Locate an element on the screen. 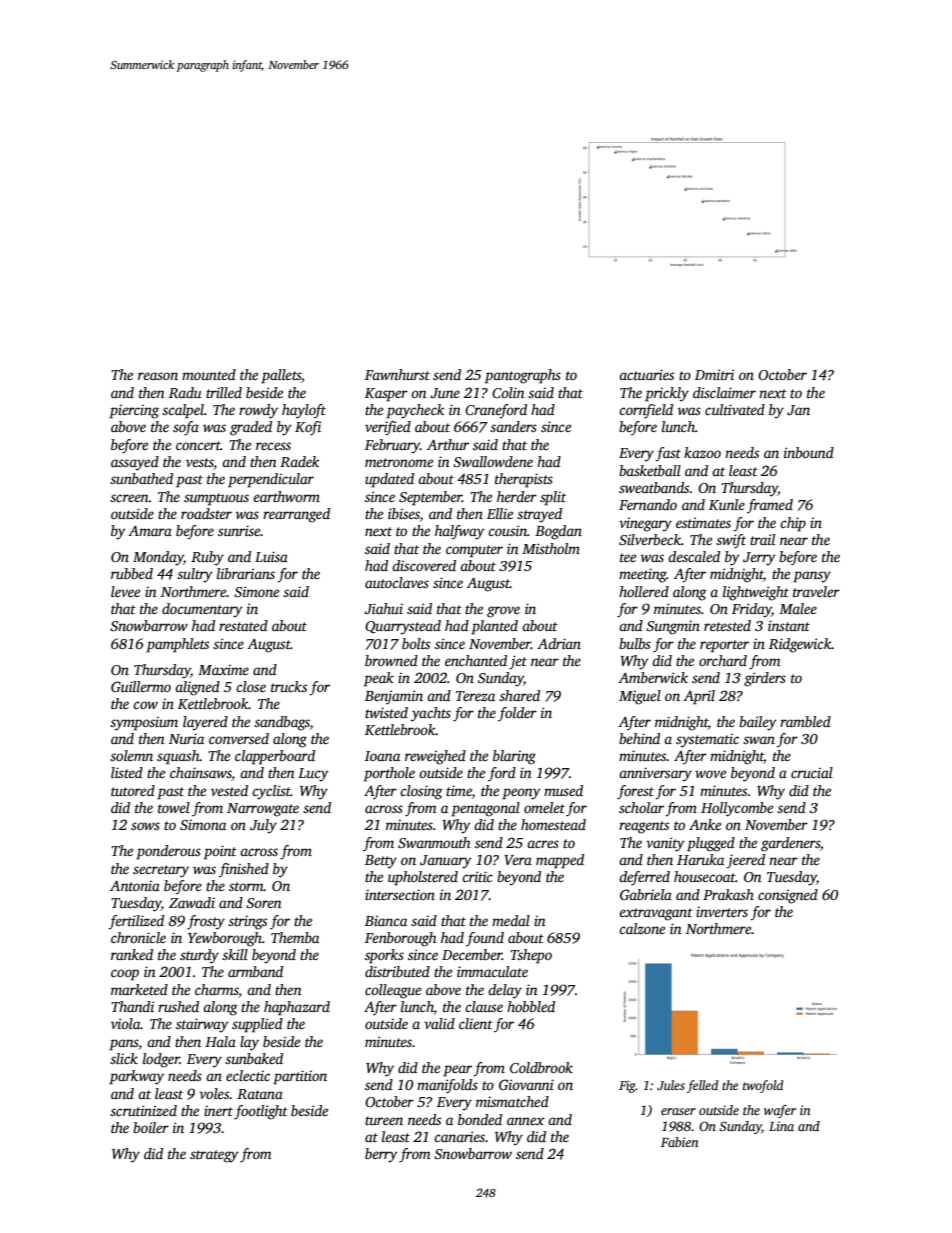 The image size is (952, 1233). Dmitri is located at coordinates (714, 374).
